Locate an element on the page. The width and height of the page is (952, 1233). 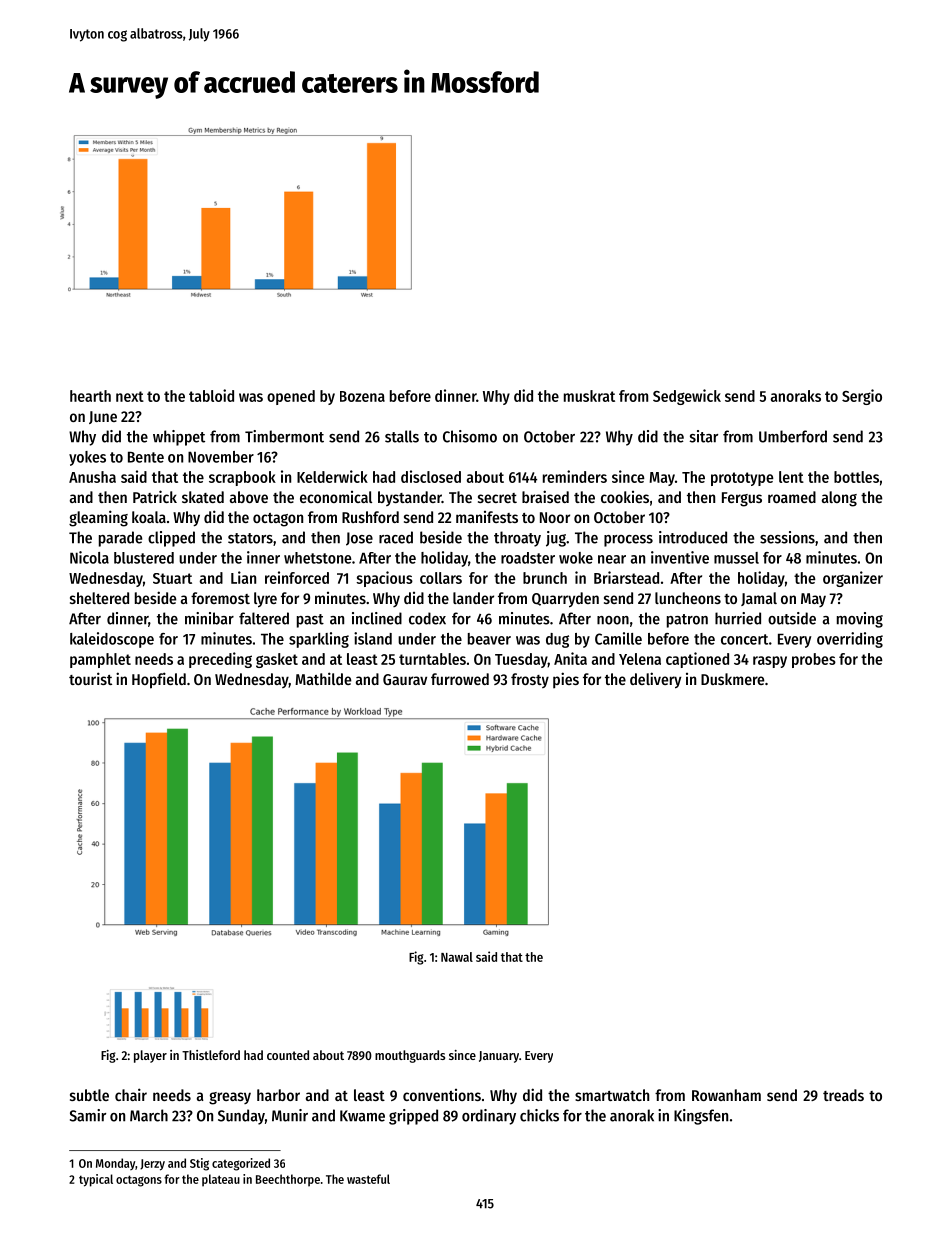
treads is located at coordinates (843, 1095).
